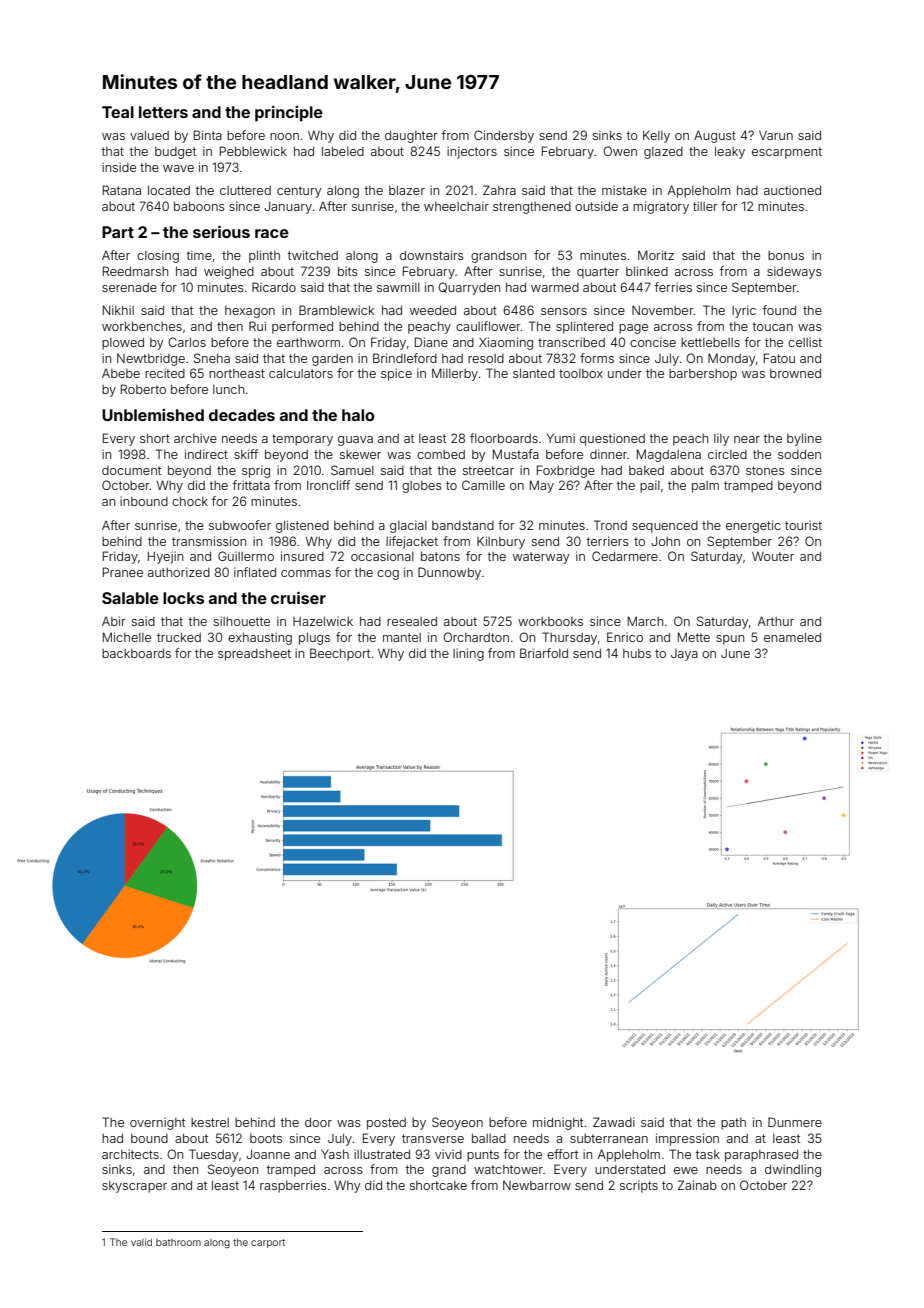 This screenshot has width=924, height=1308. I want to click on spun, so click(730, 640).
